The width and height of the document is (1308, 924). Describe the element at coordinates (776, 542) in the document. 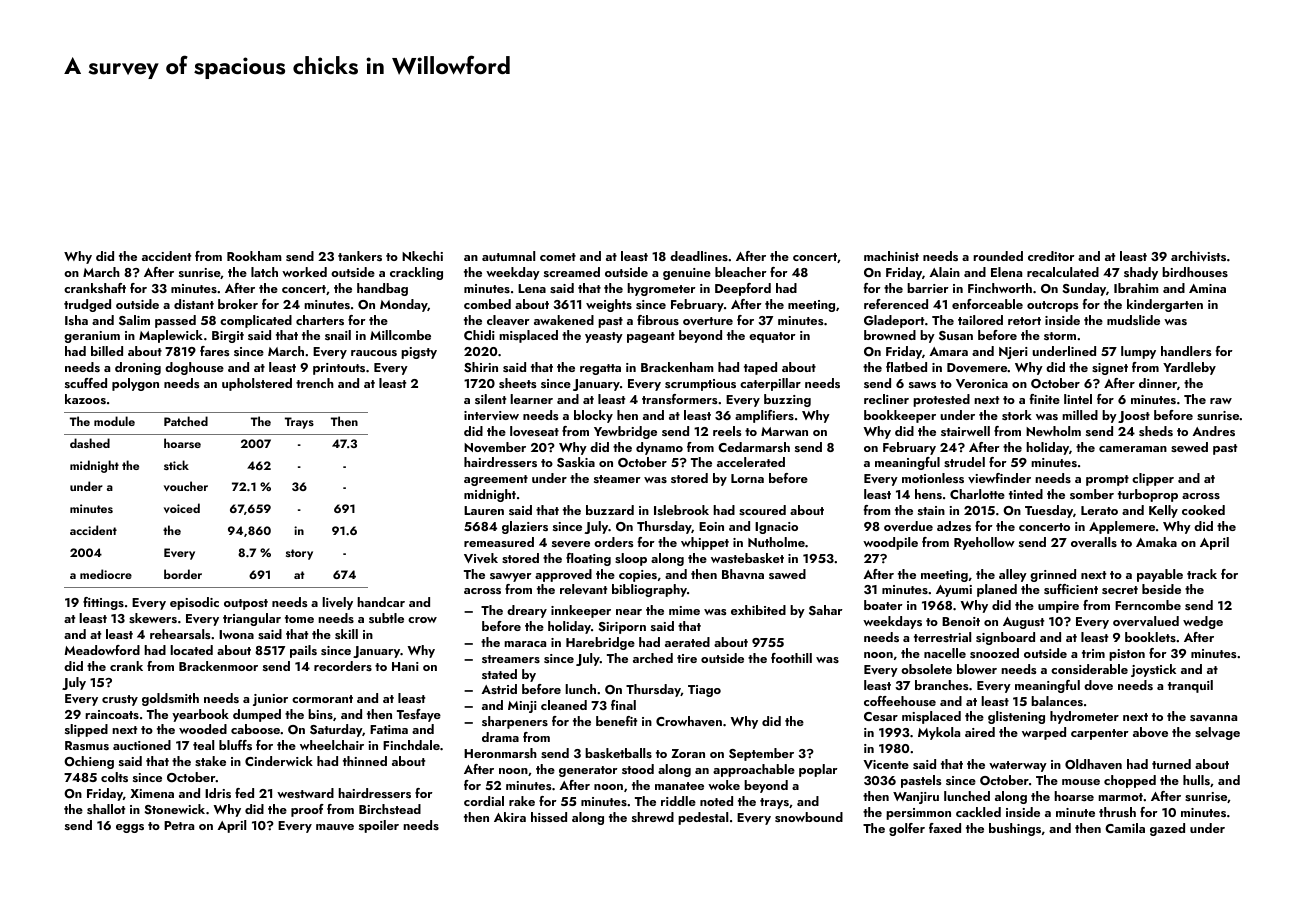

I see `Nutholme` at that location.
